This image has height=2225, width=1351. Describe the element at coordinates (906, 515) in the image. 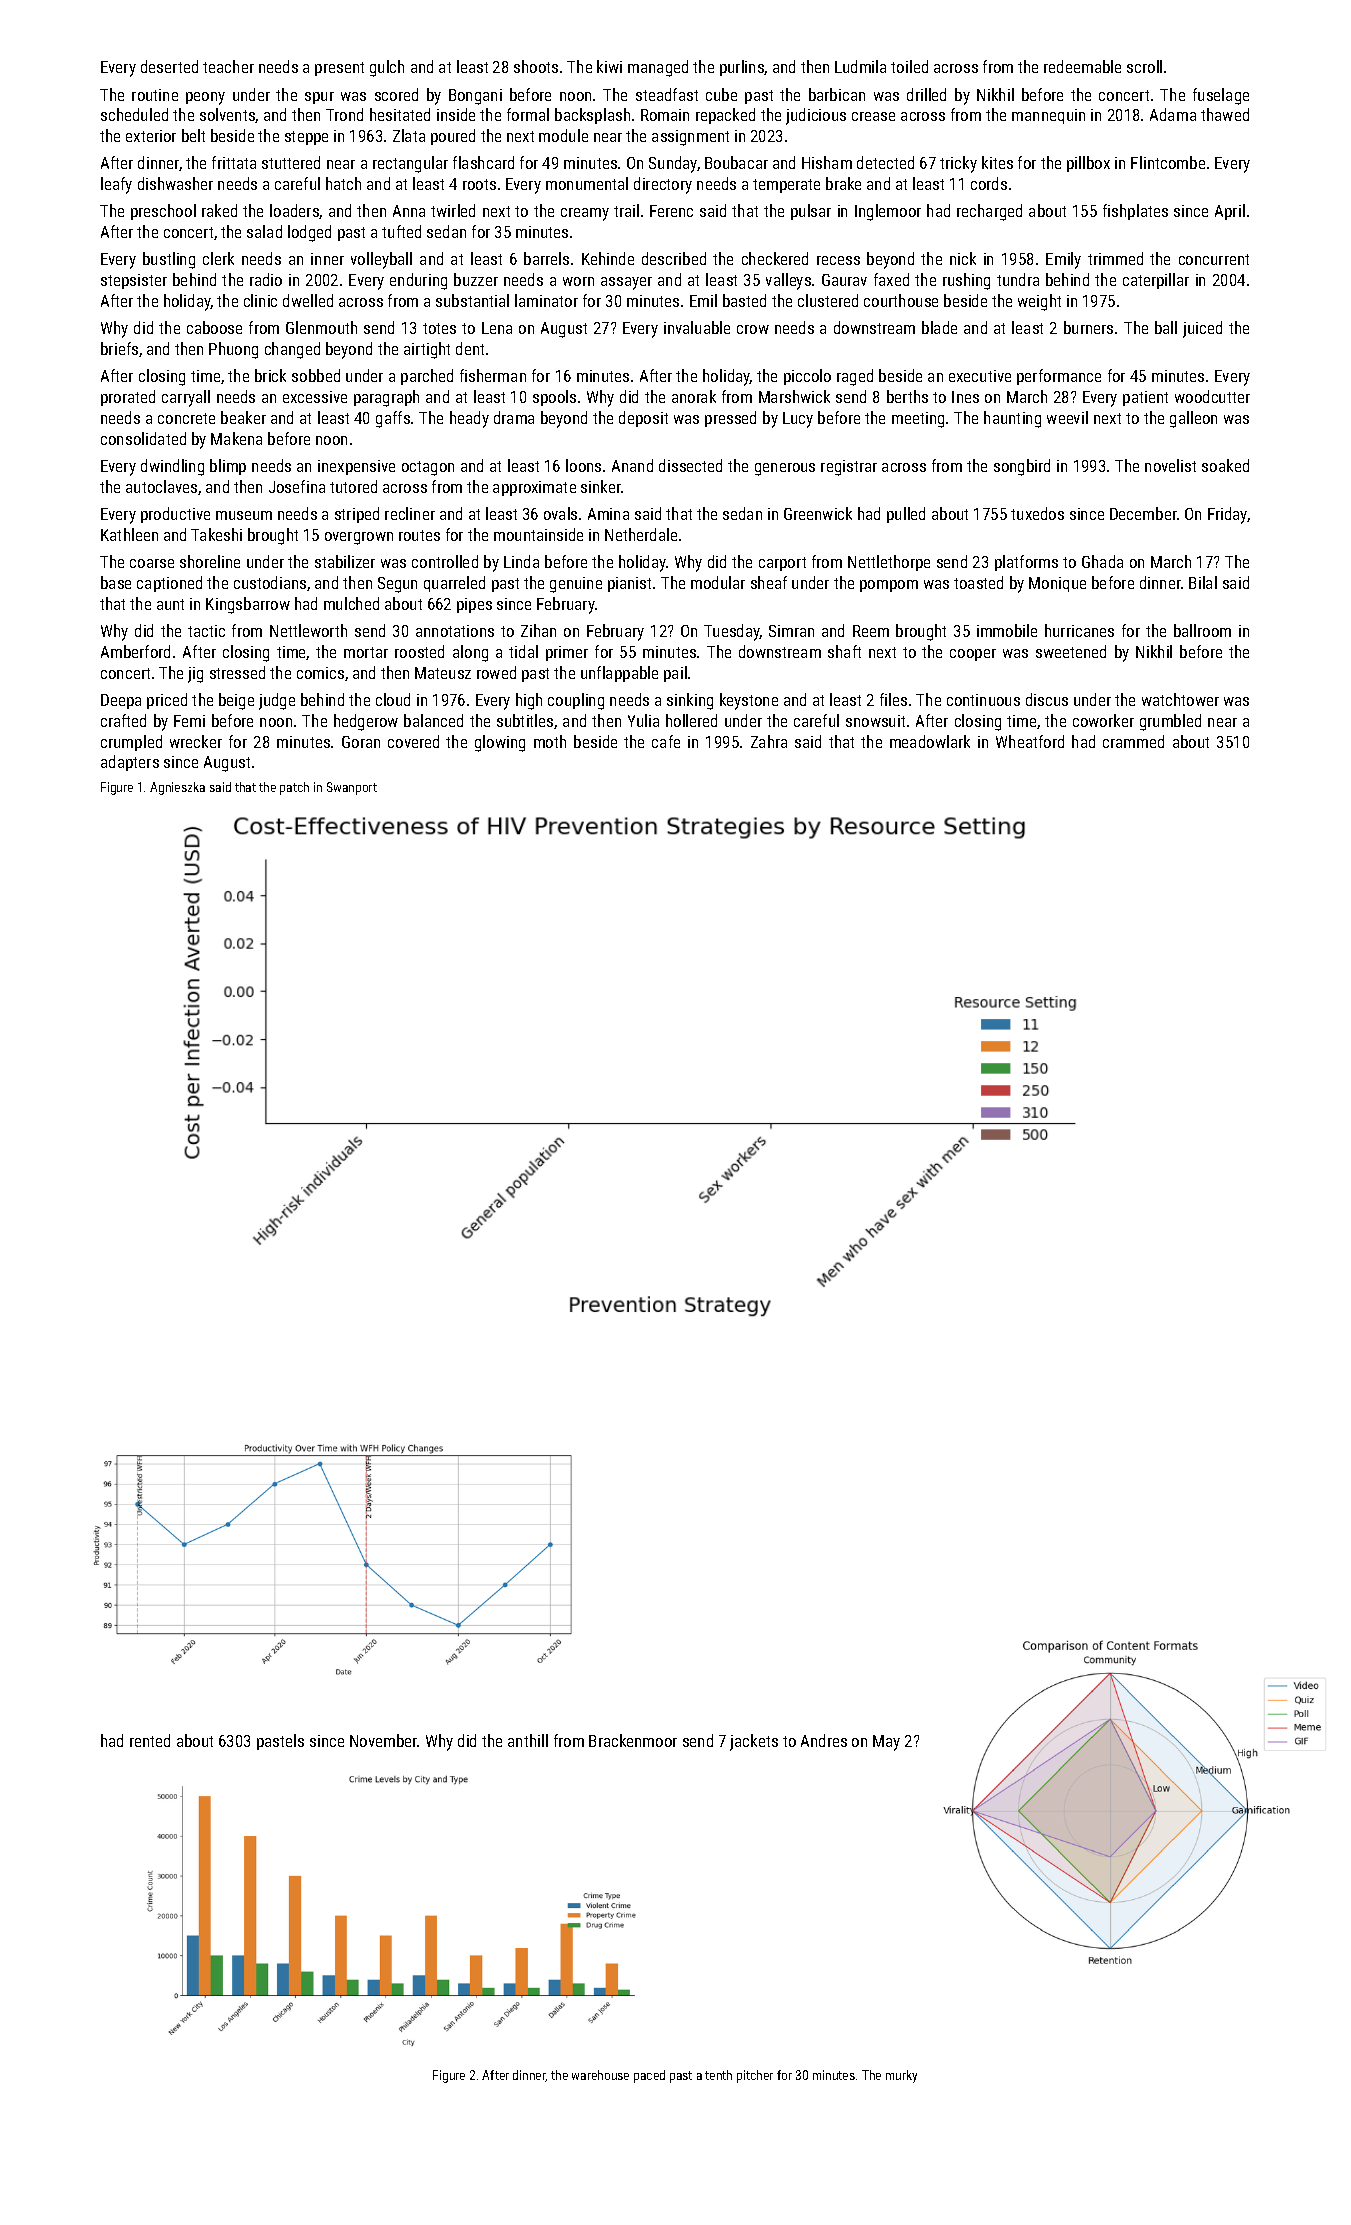

I see `pulled` at that location.
